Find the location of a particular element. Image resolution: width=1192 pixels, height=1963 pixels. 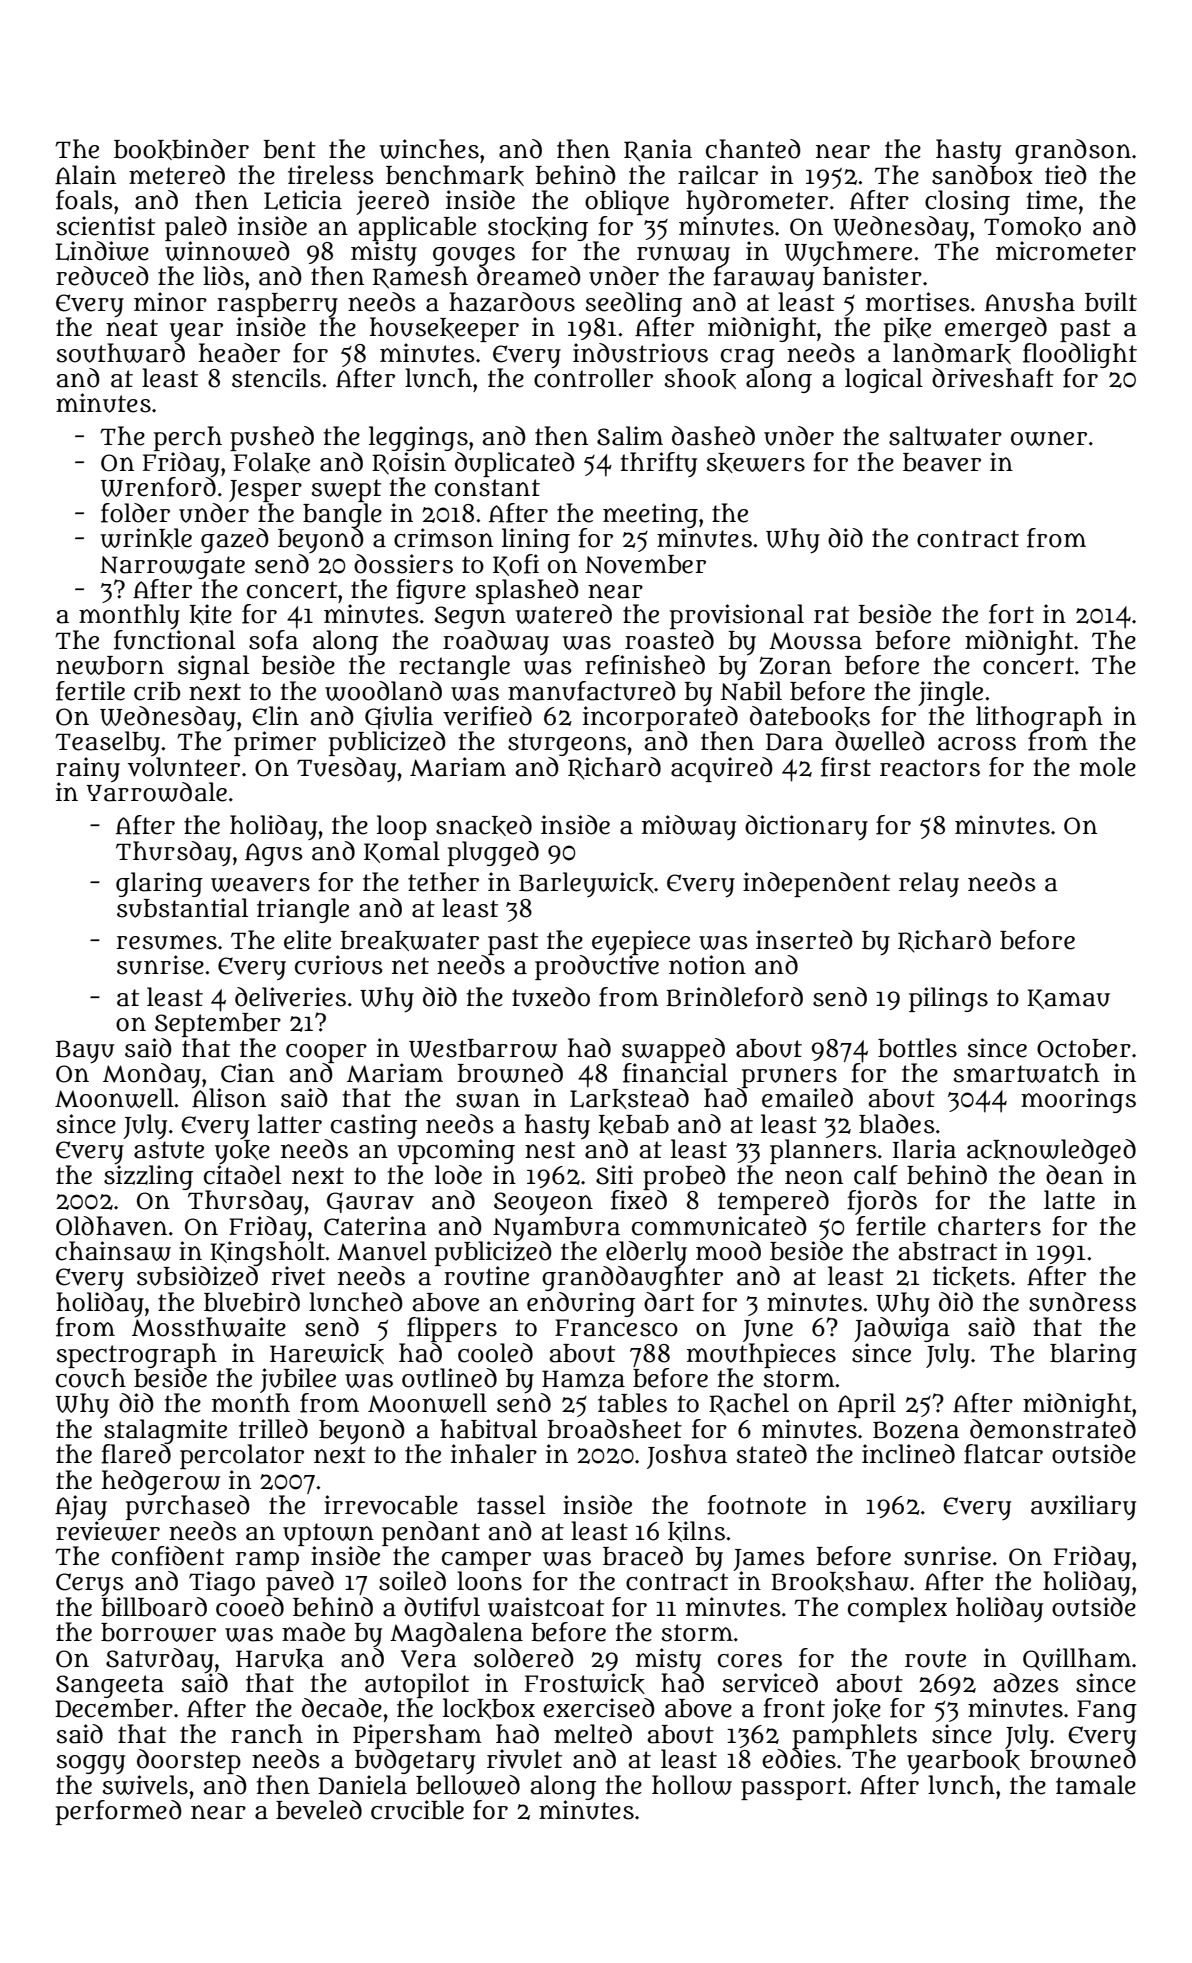

metered is located at coordinates (177, 175).
